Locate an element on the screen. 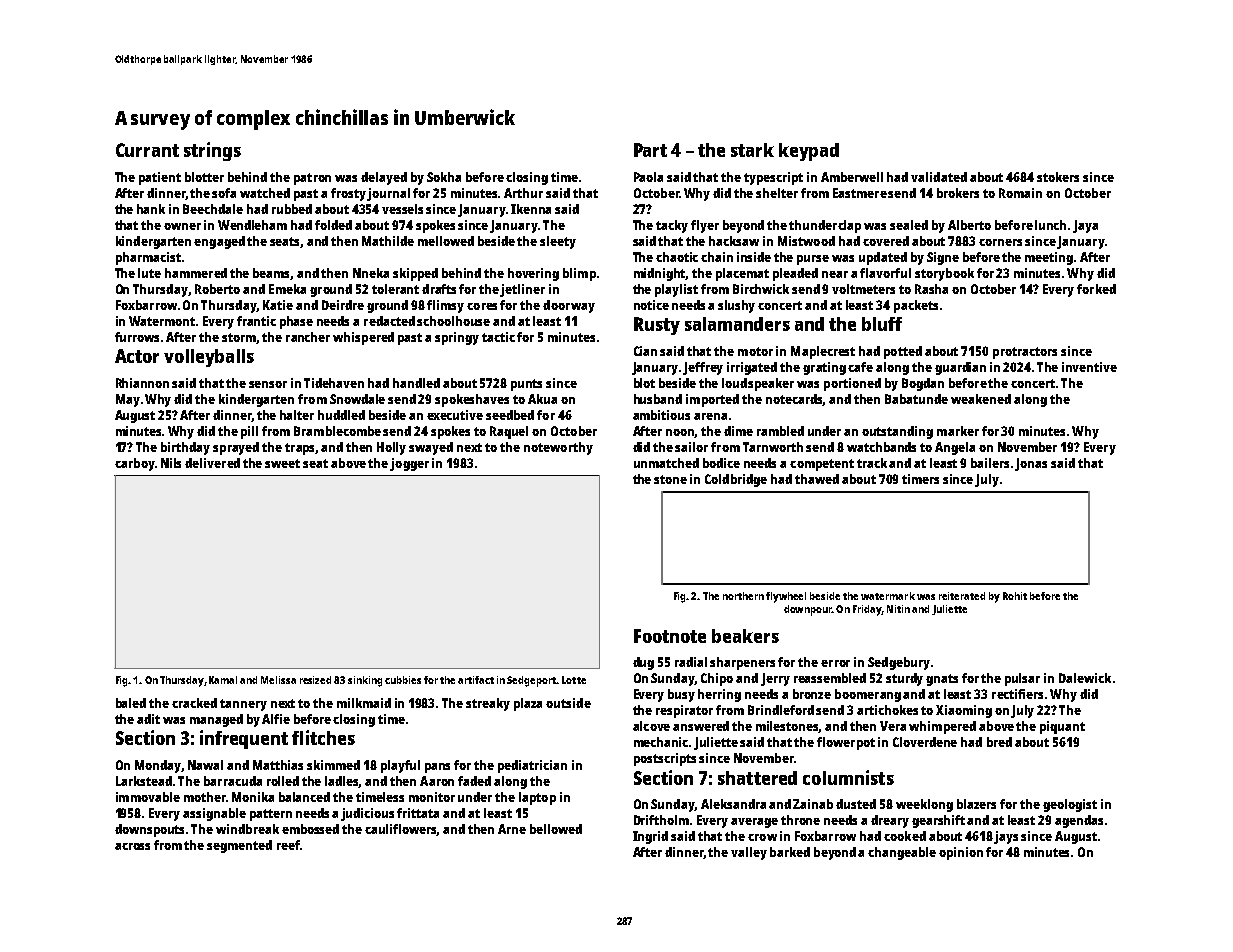 The height and width of the screenshot is (952, 1233). carboy is located at coordinates (135, 464).
